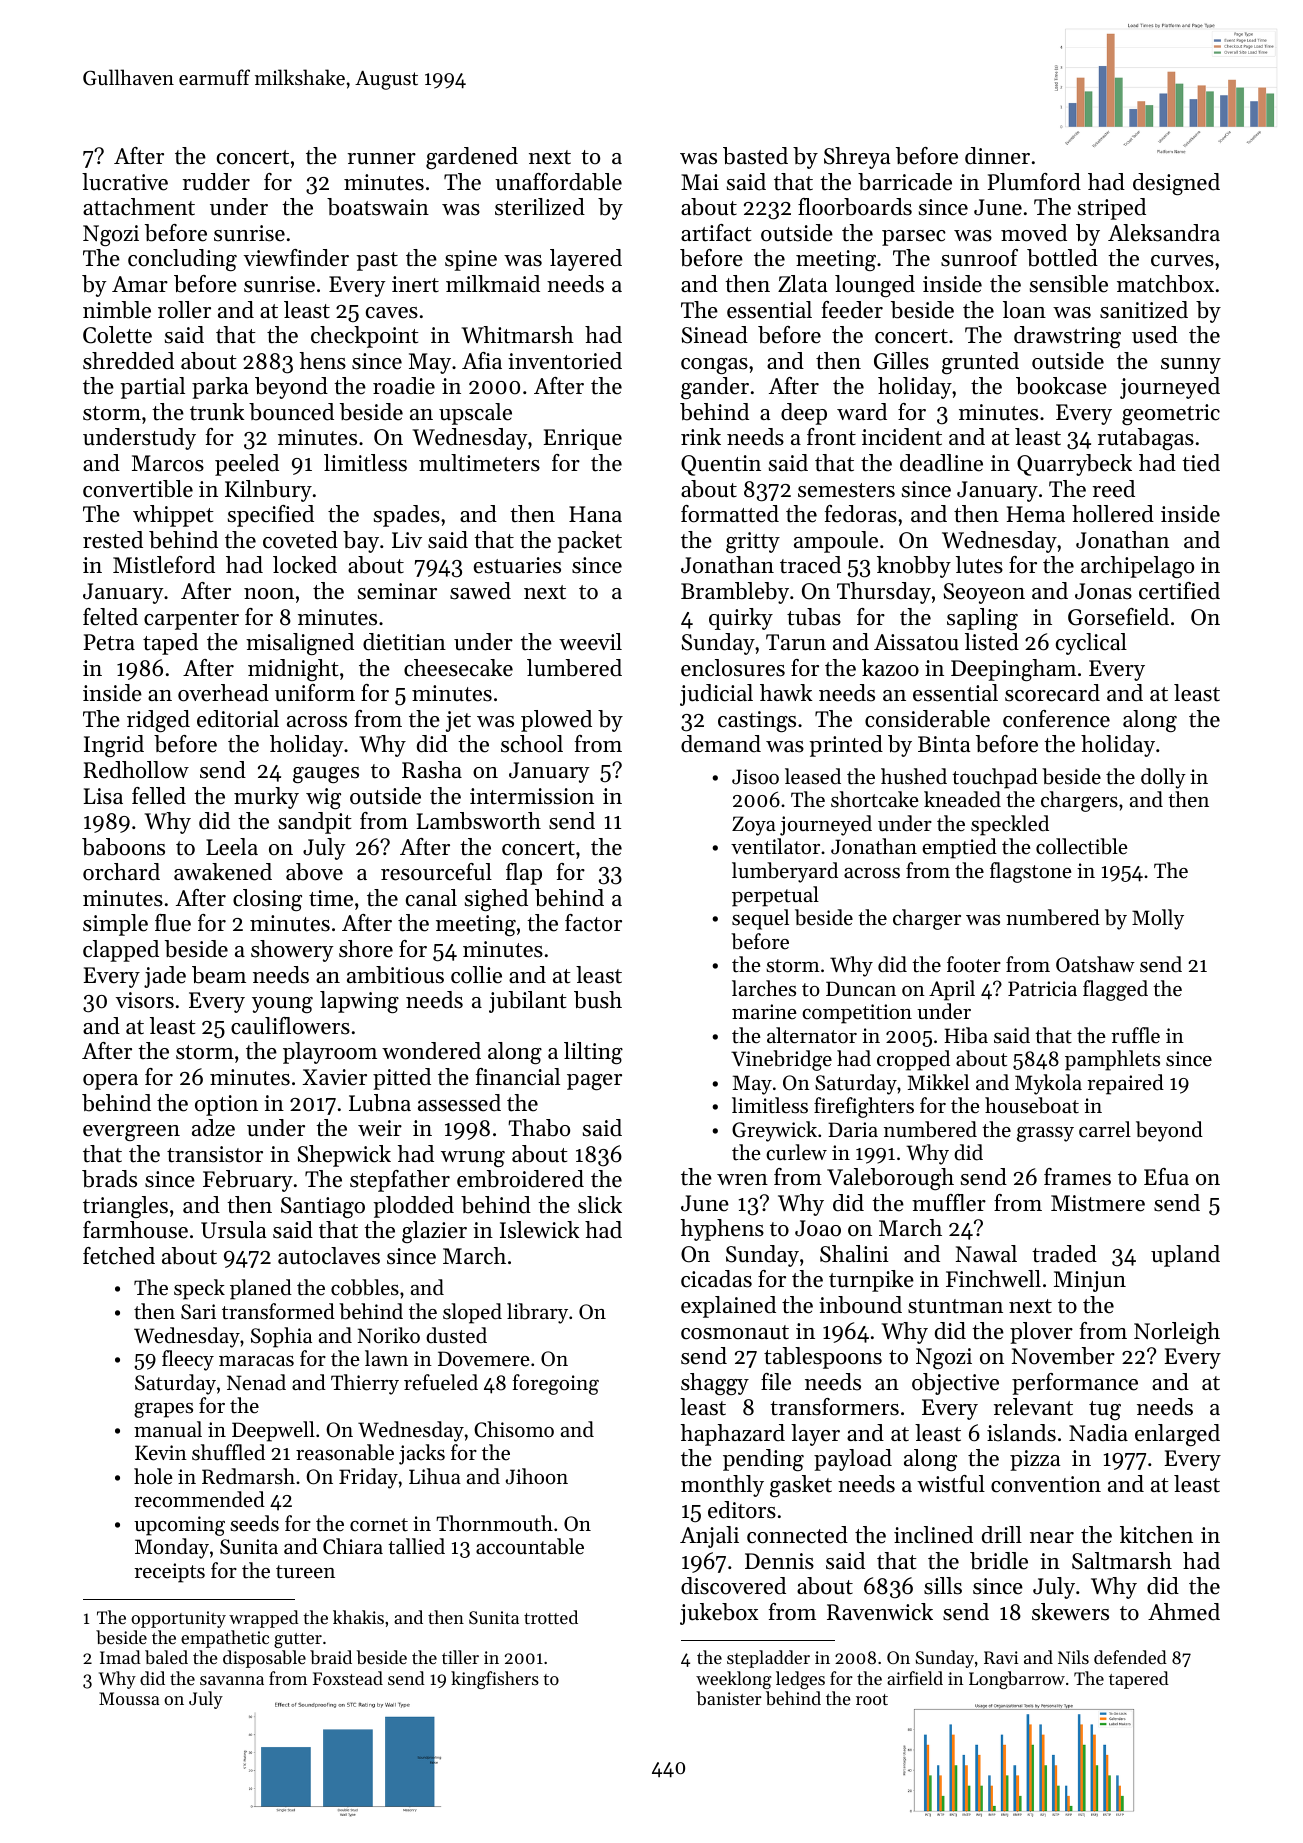 Image resolution: width=1303 pixels, height=1843 pixels. I want to click on gardened, so click(472, 158).
